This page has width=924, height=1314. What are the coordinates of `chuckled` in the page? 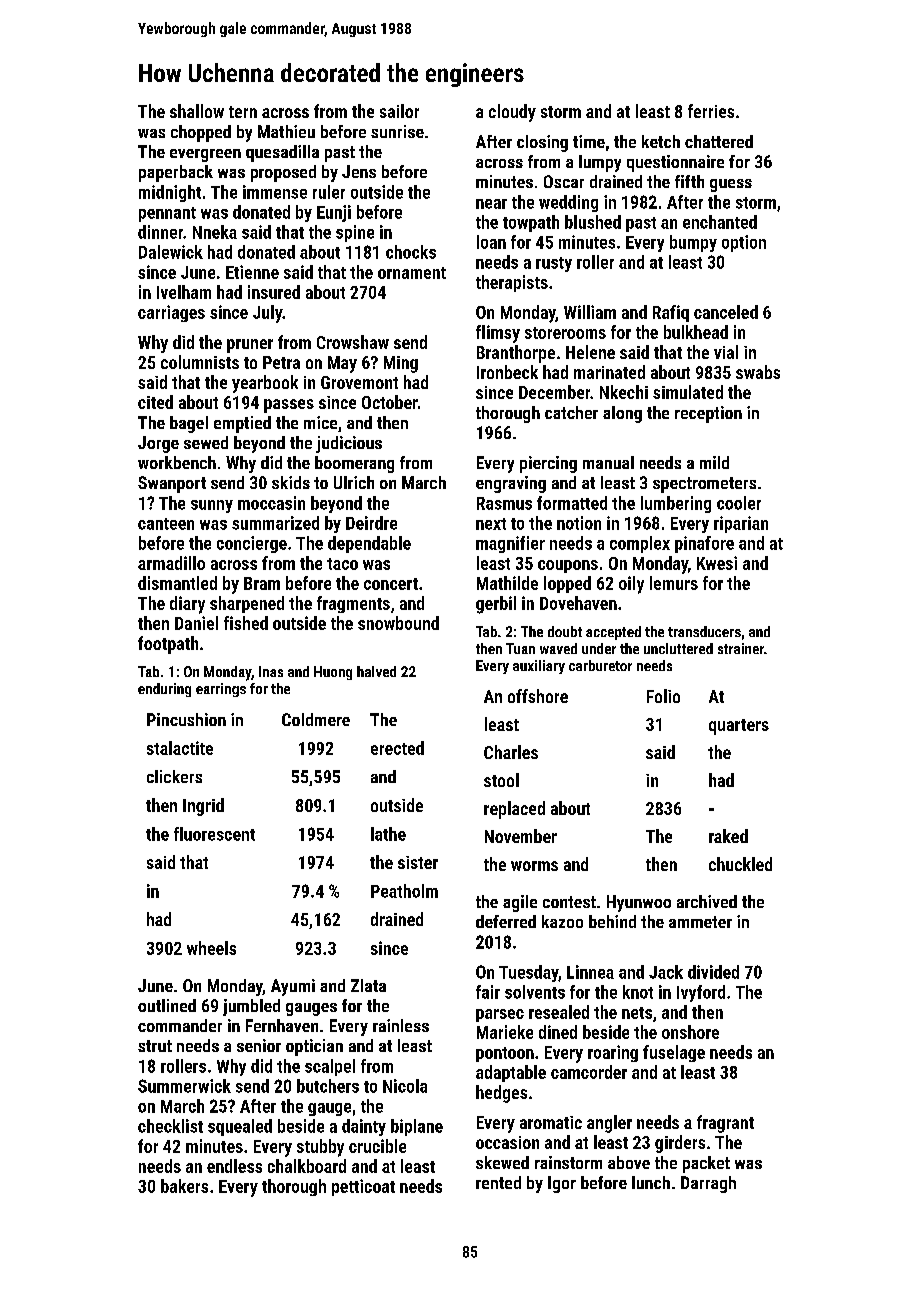 It's located at (740, 864).
